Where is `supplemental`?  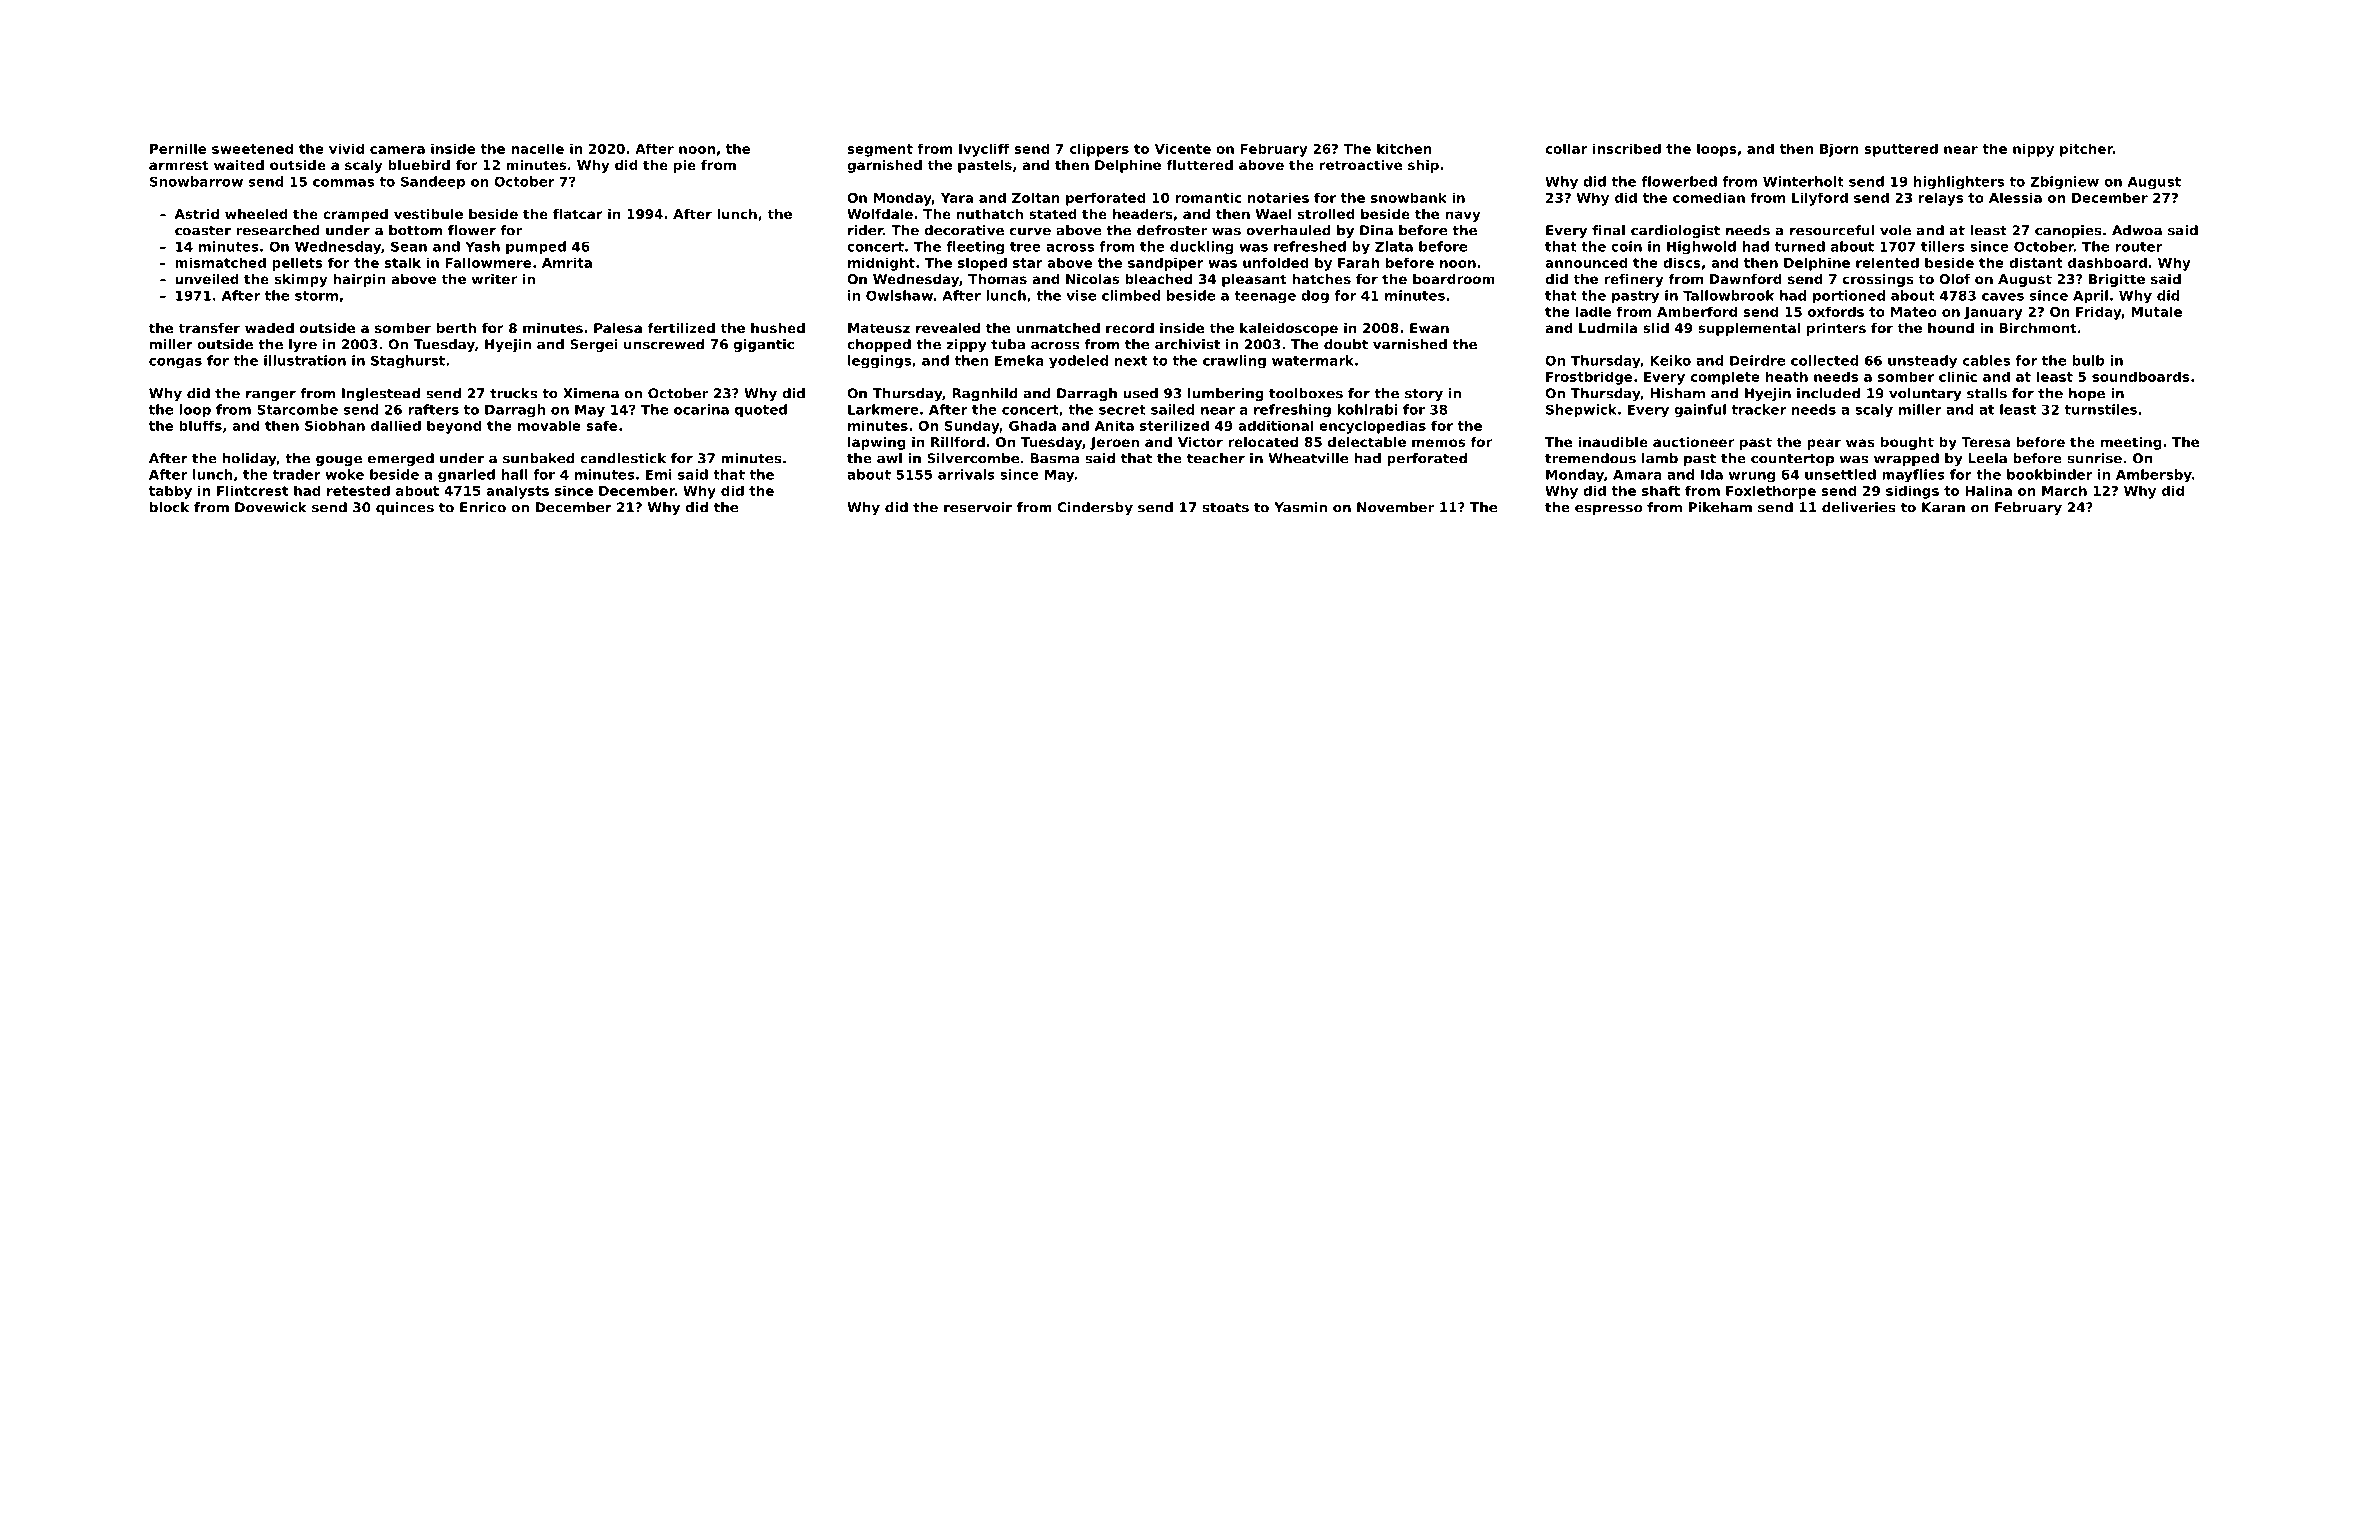 supplemental is located at coordinates (1749, 329).
